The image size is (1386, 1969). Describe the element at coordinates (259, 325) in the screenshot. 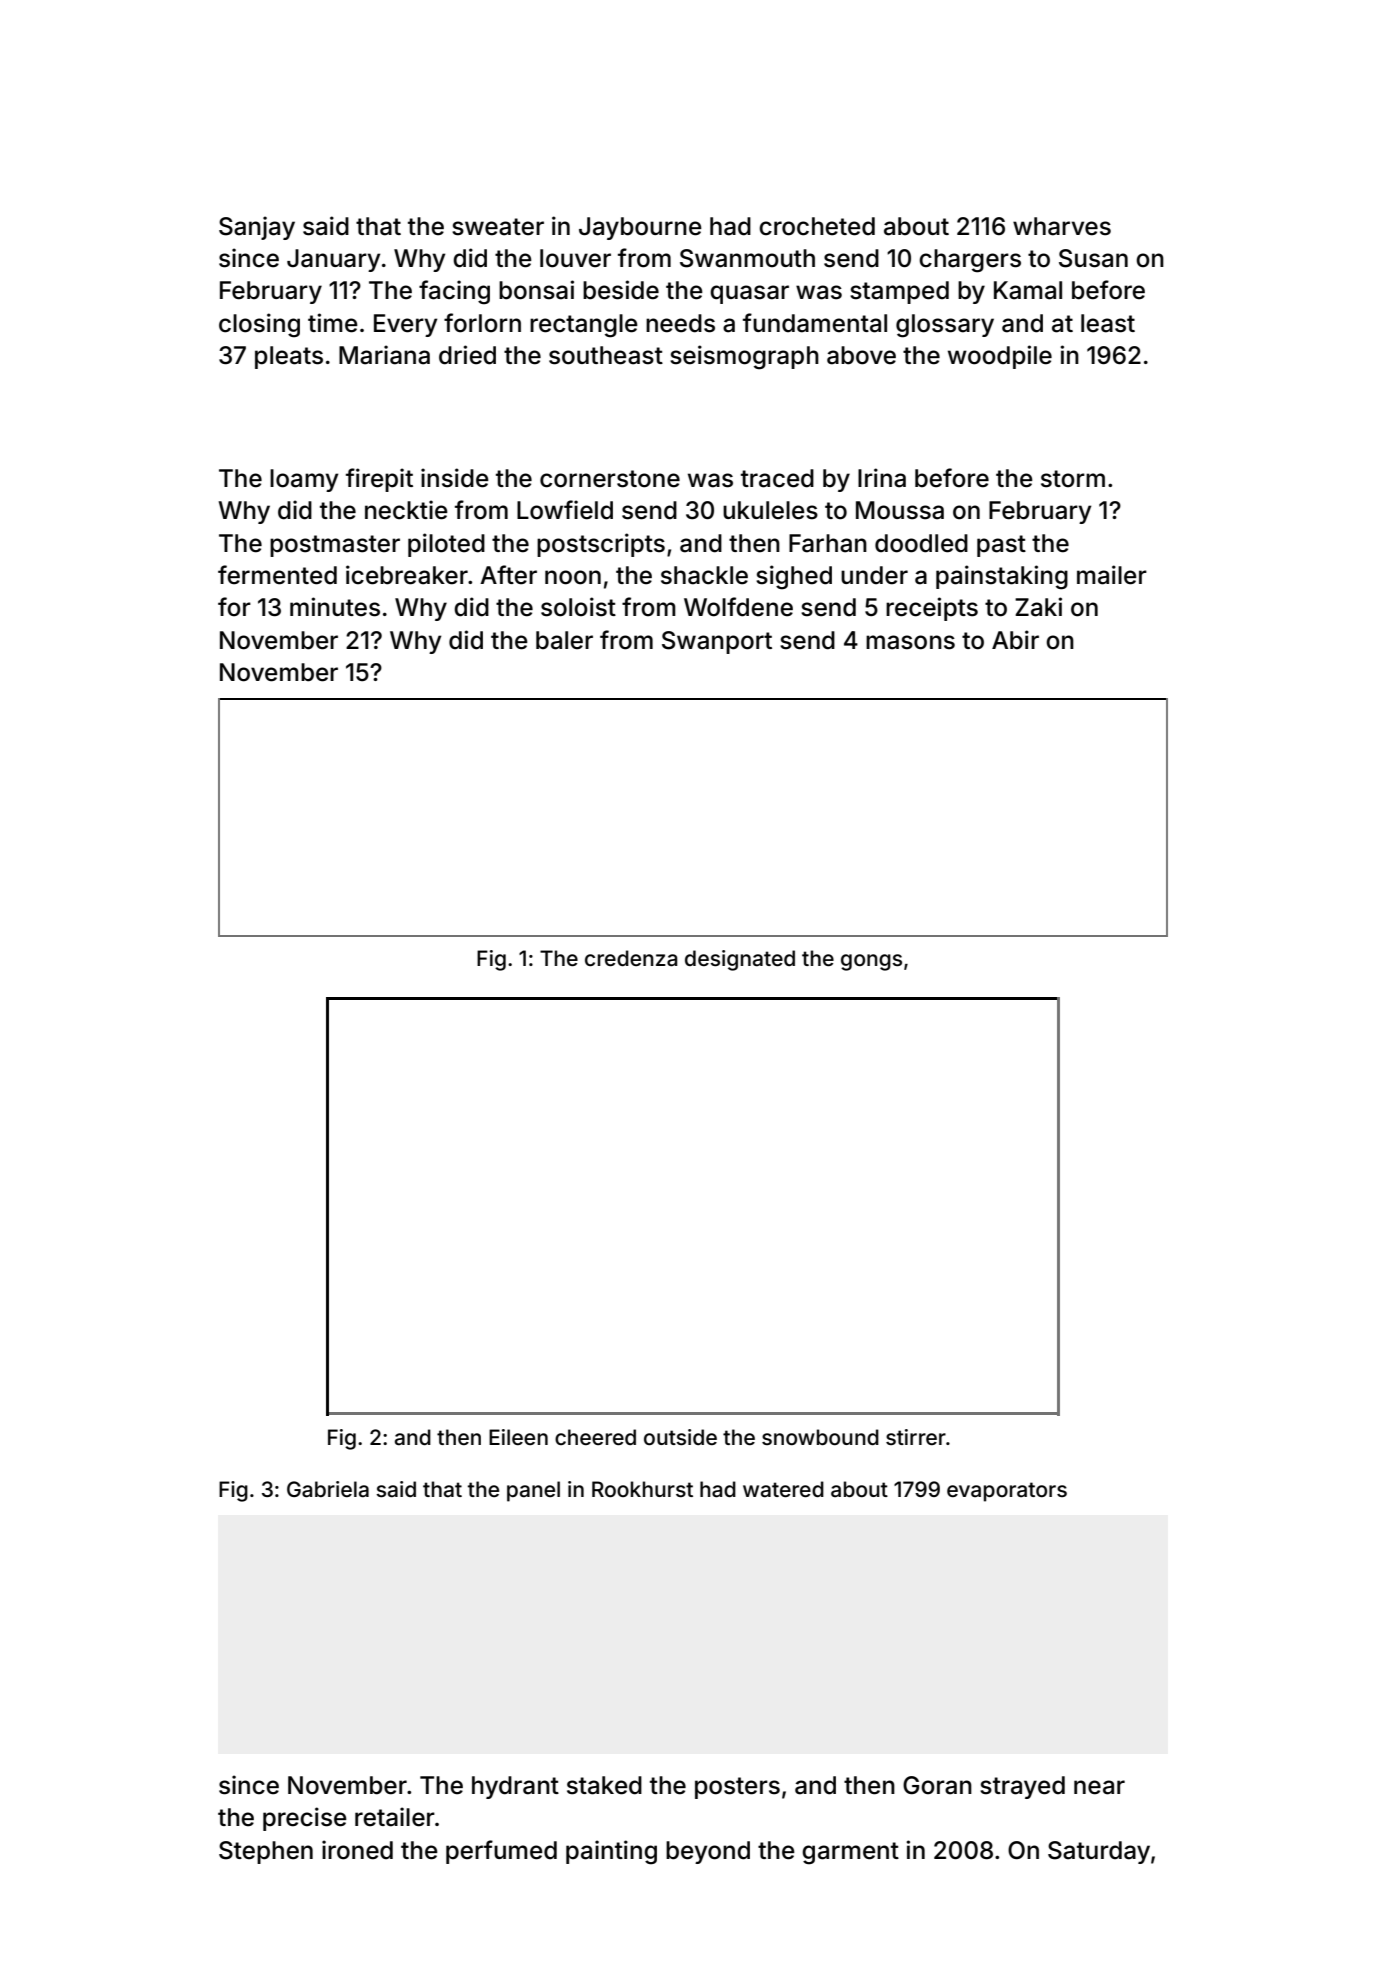

I see `closing` at that location.
